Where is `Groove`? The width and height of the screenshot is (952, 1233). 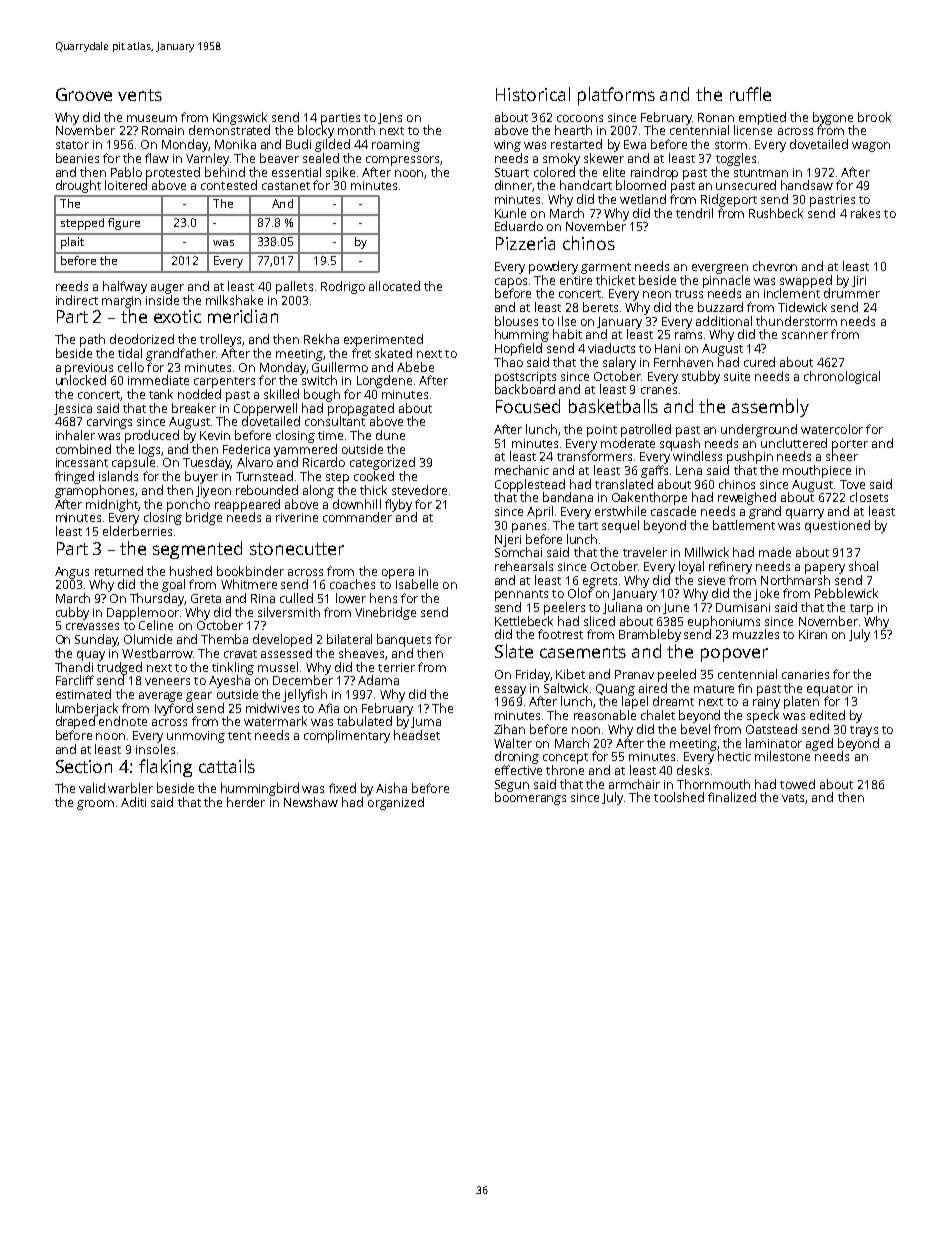
Groove is located at coordinates (84, 94).
